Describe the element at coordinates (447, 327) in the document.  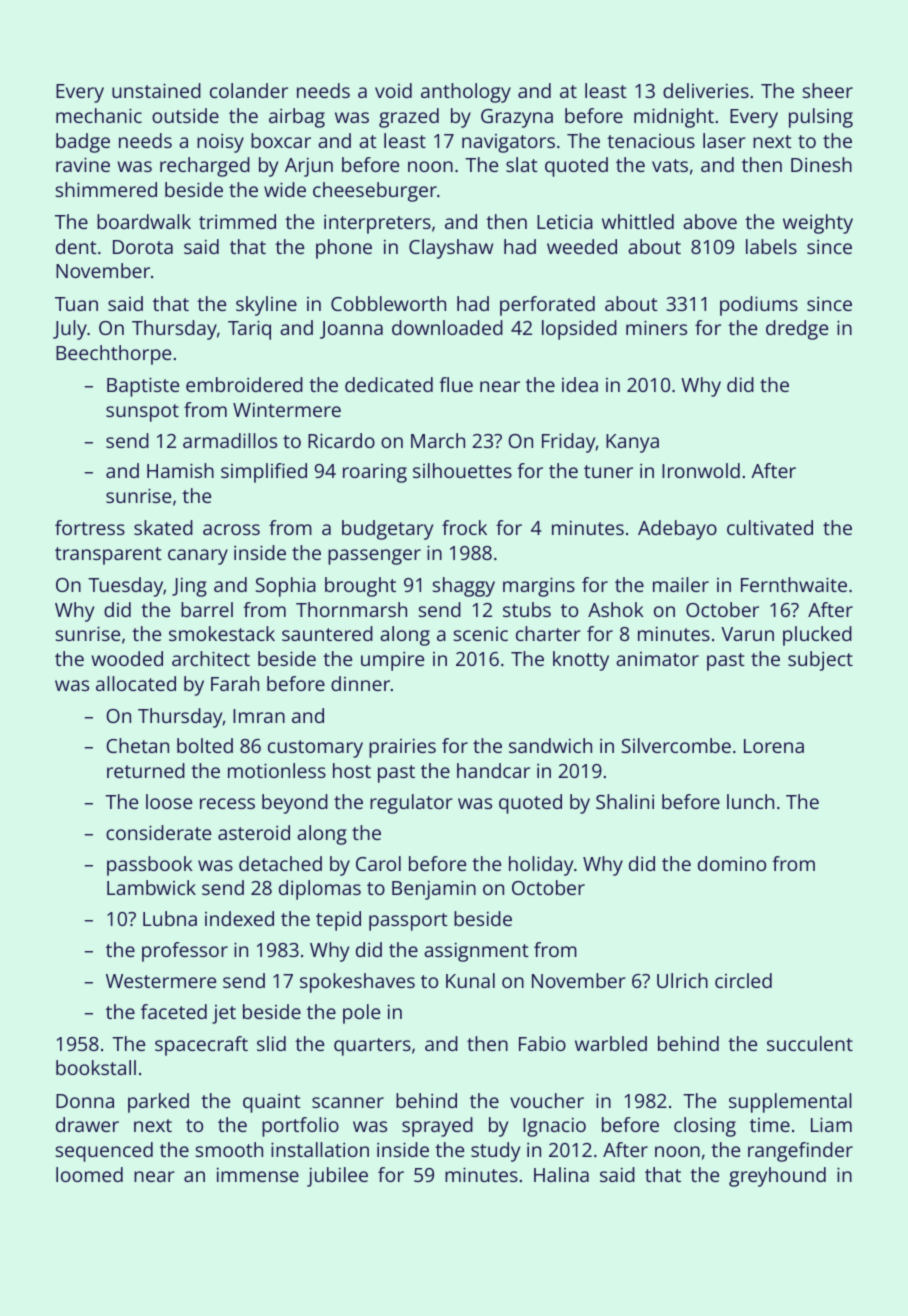
I see `downloaded` at that location.
